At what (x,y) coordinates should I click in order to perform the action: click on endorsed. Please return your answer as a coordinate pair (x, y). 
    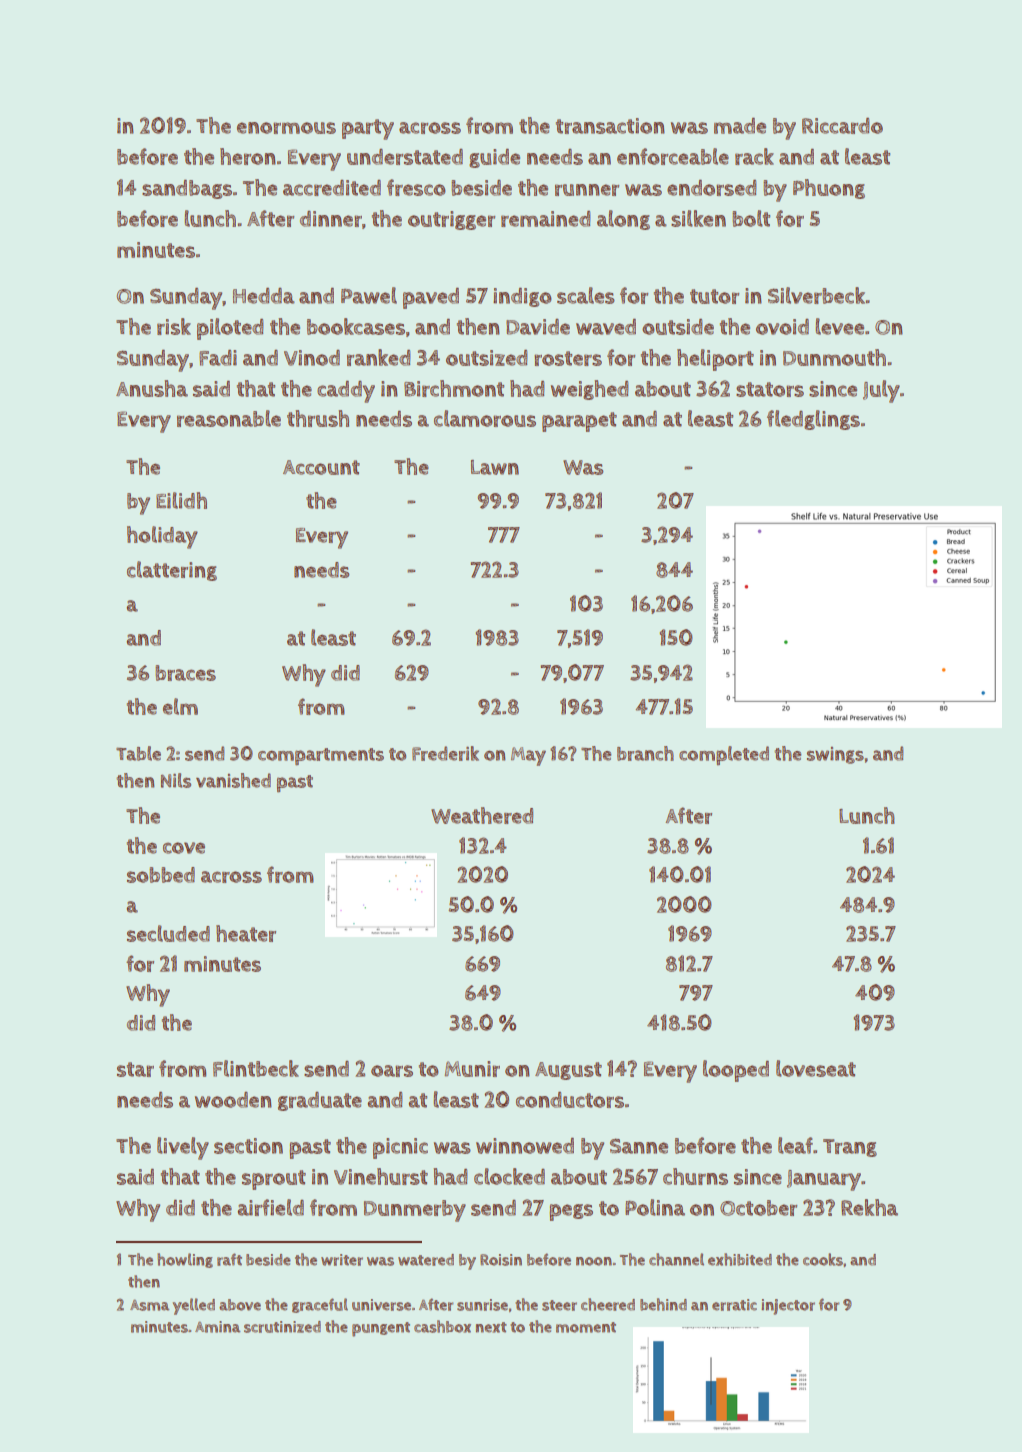
    Looking at the image, I should click on (711, 188).
